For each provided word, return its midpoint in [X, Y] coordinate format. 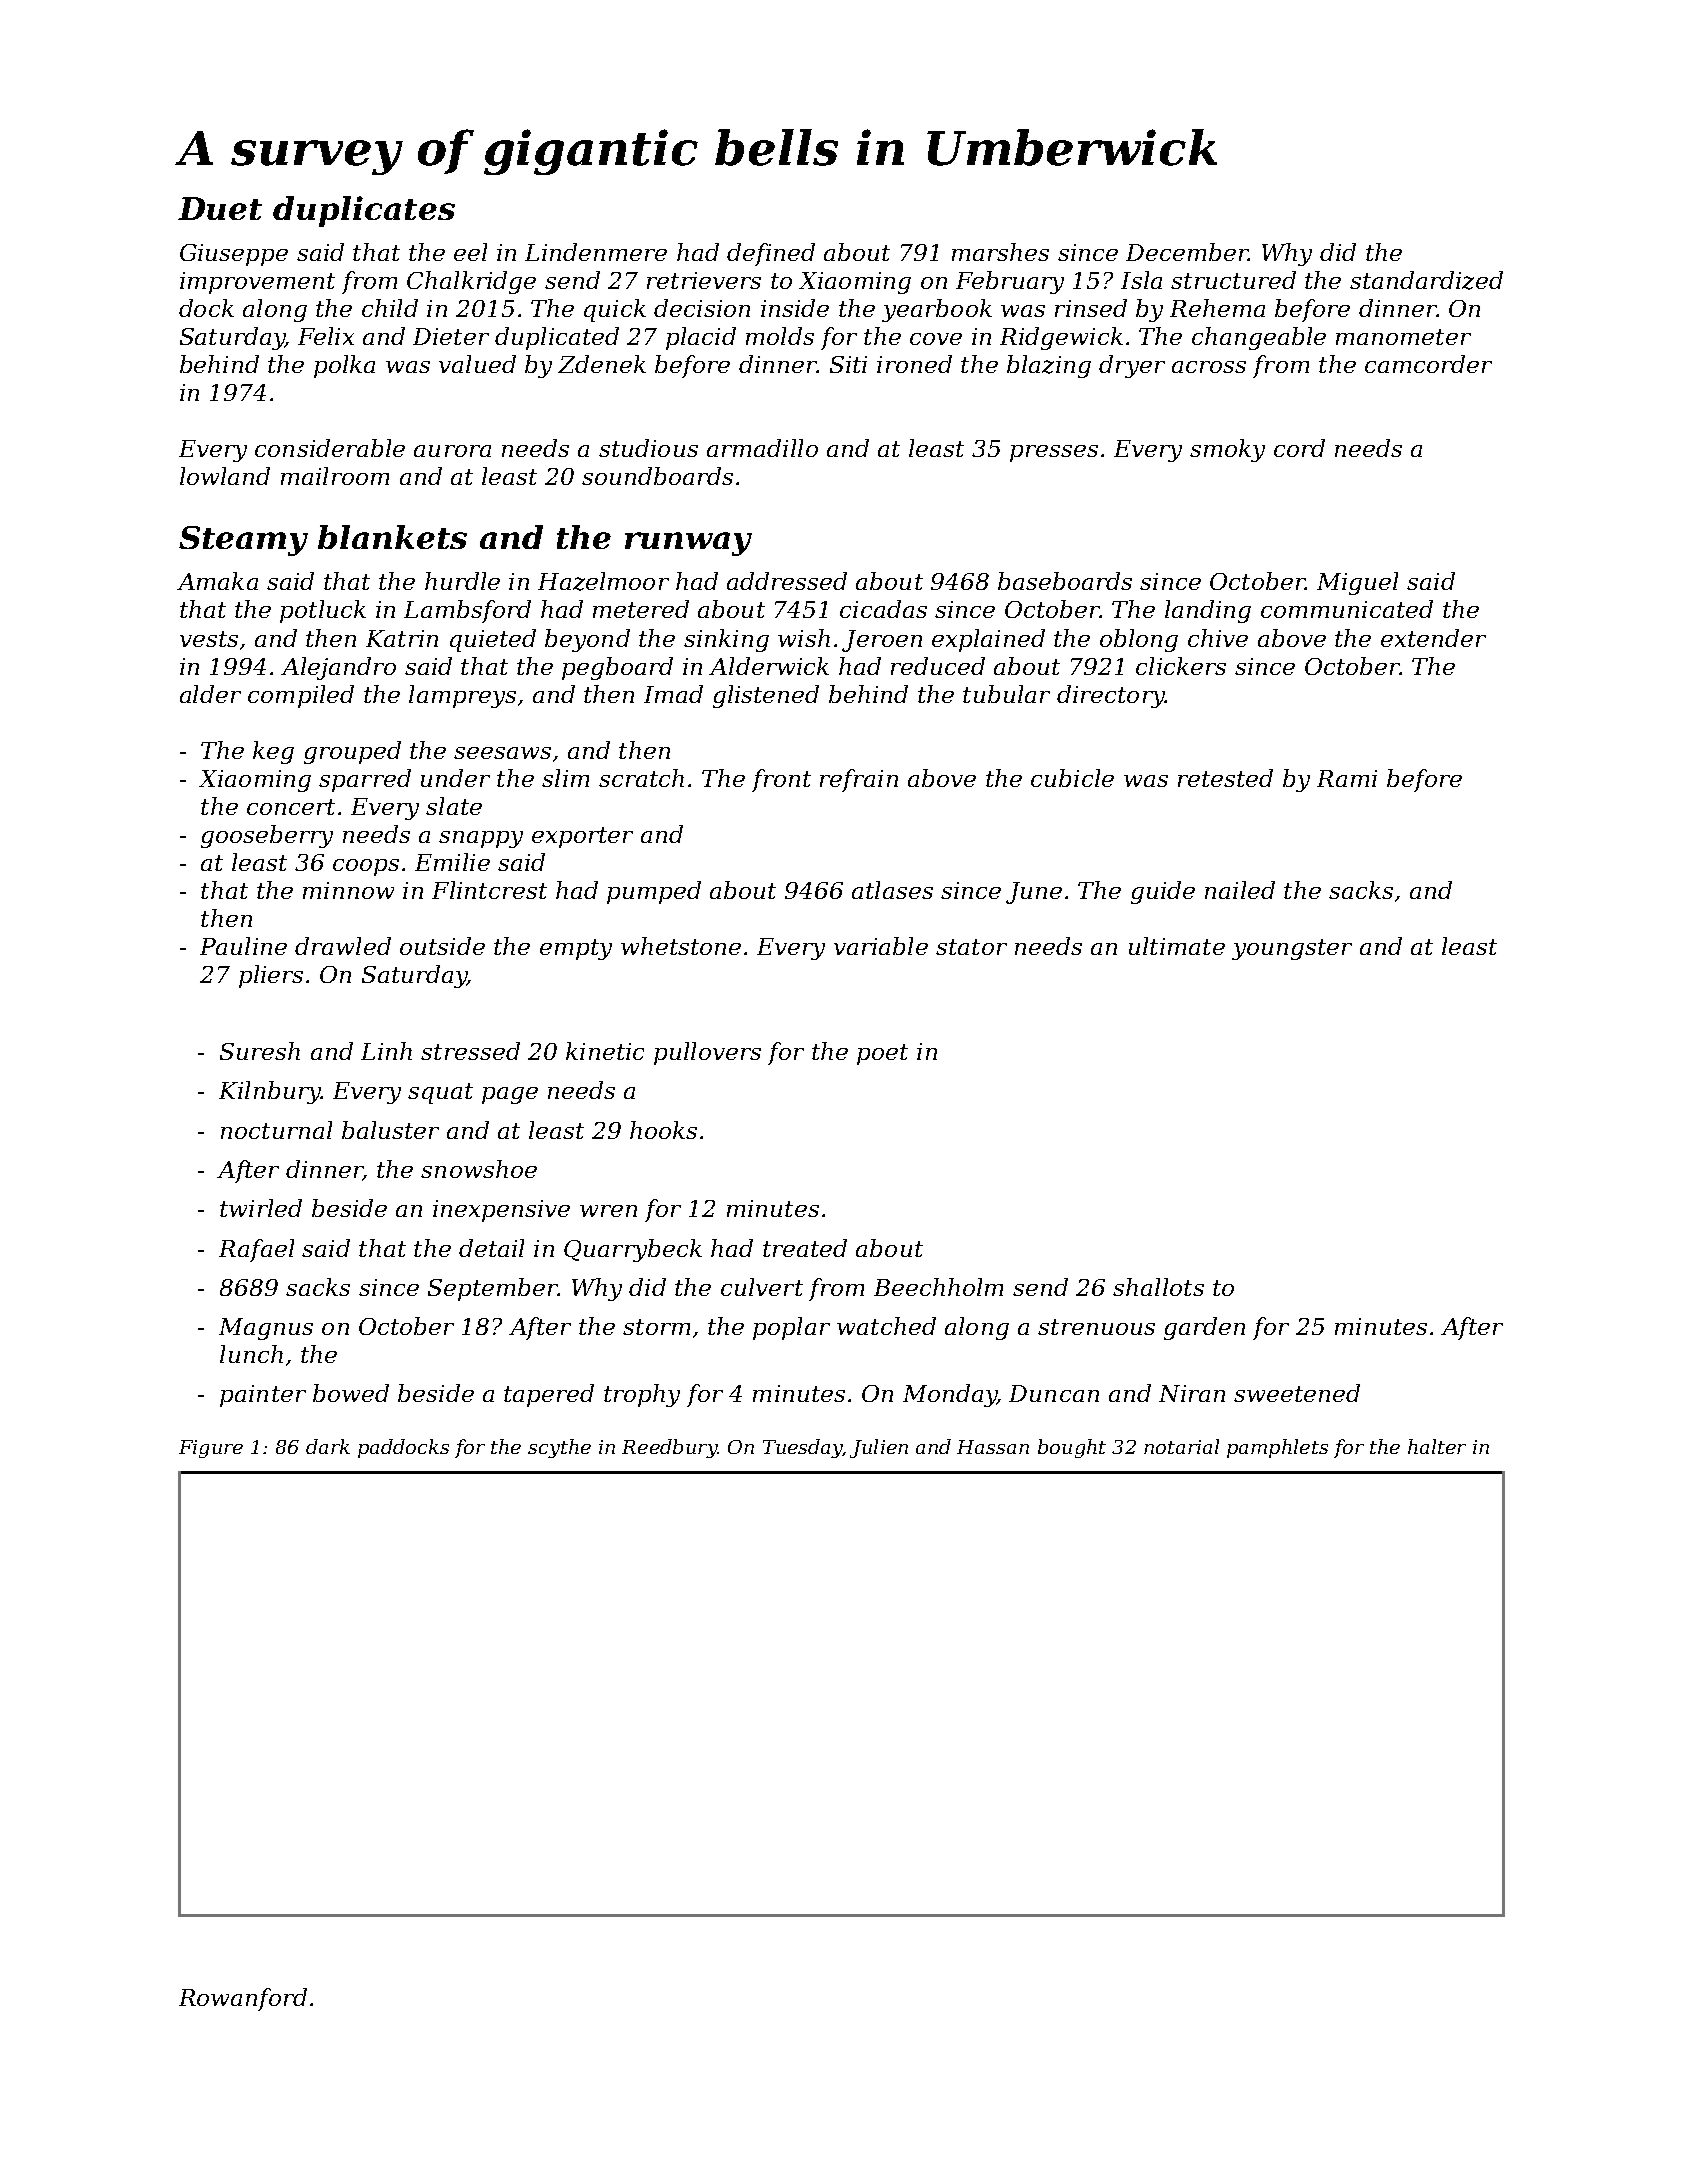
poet [882, 1054]
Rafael [256, 1250]
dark [328, 1446]
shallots [1158, 1287]
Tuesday [802, 1448]
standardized [1426, 280]
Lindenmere [596, 252]
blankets [392, 537]
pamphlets [1277, 1448]
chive [1218, 638]
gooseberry [267, 836]
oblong [1139, 640]
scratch [641, 778]
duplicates [364, 211]
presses [1054, 453]
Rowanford [243, 1999]
